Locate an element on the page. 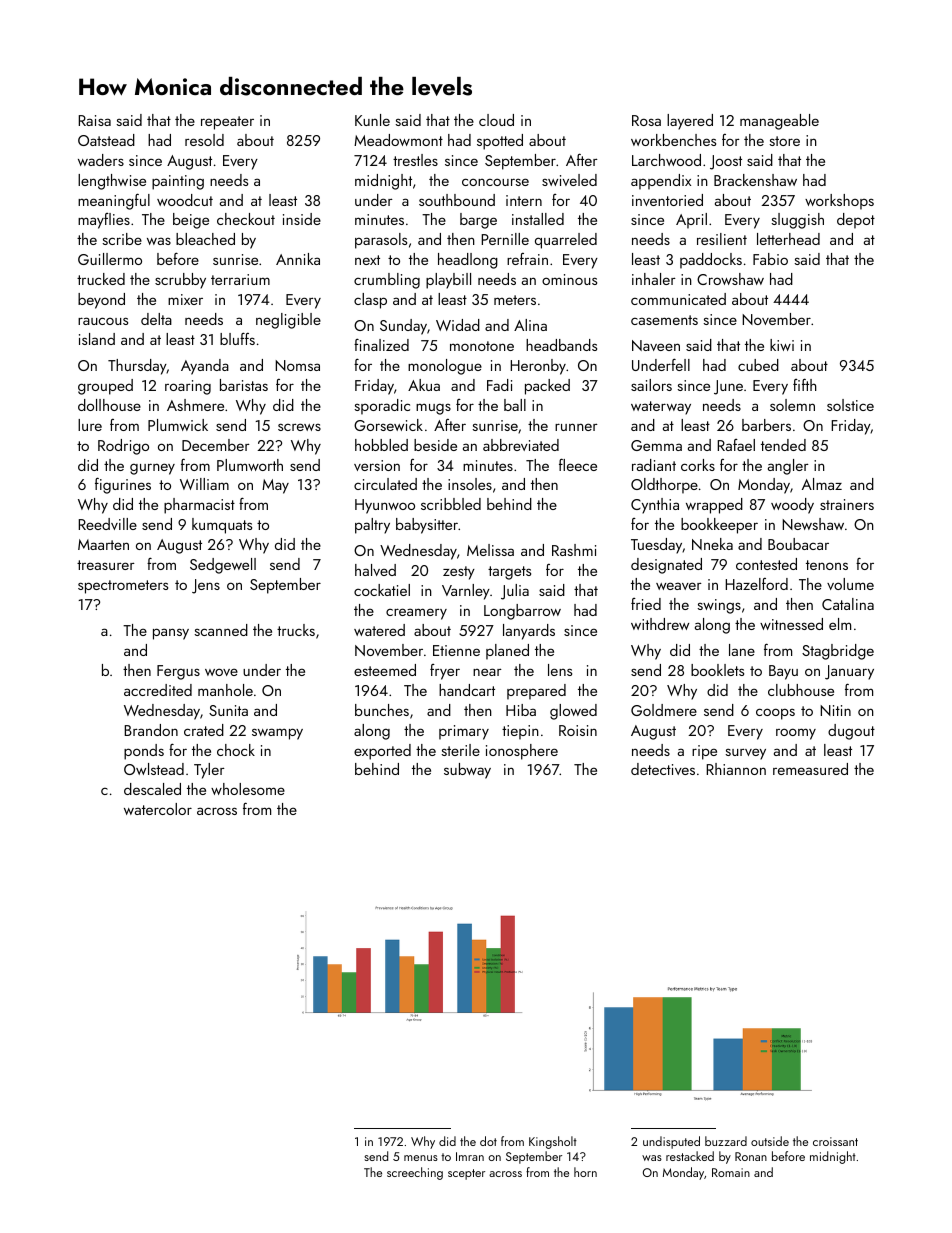 The image size is (952, 1233). resold is located at coordinates (204, 140).
